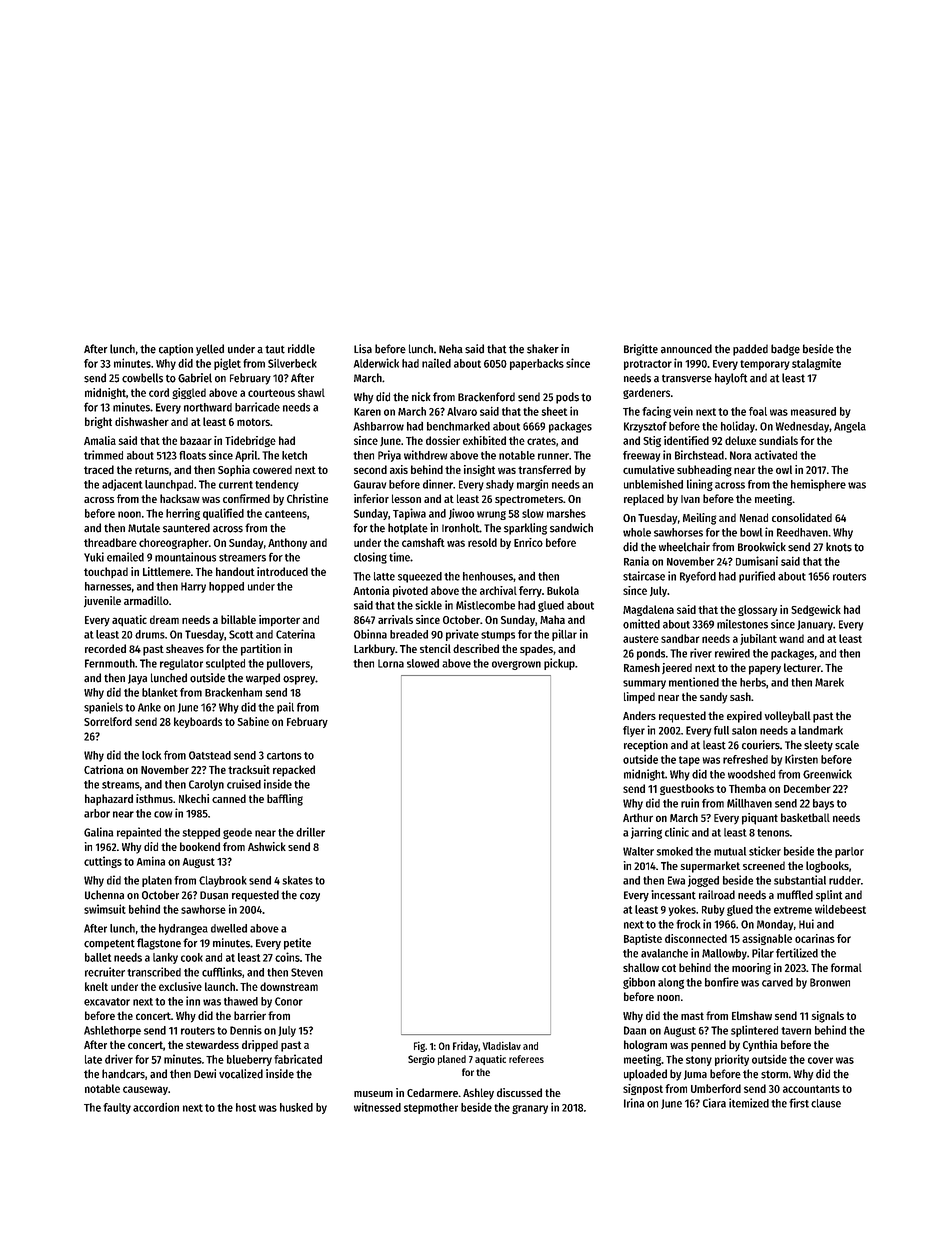 The height and width of the screenshot is (1233, 952). What do you see at coordinates (683, 411) in the screenshot?
I see `vein` at bounding box center [683, 411].
